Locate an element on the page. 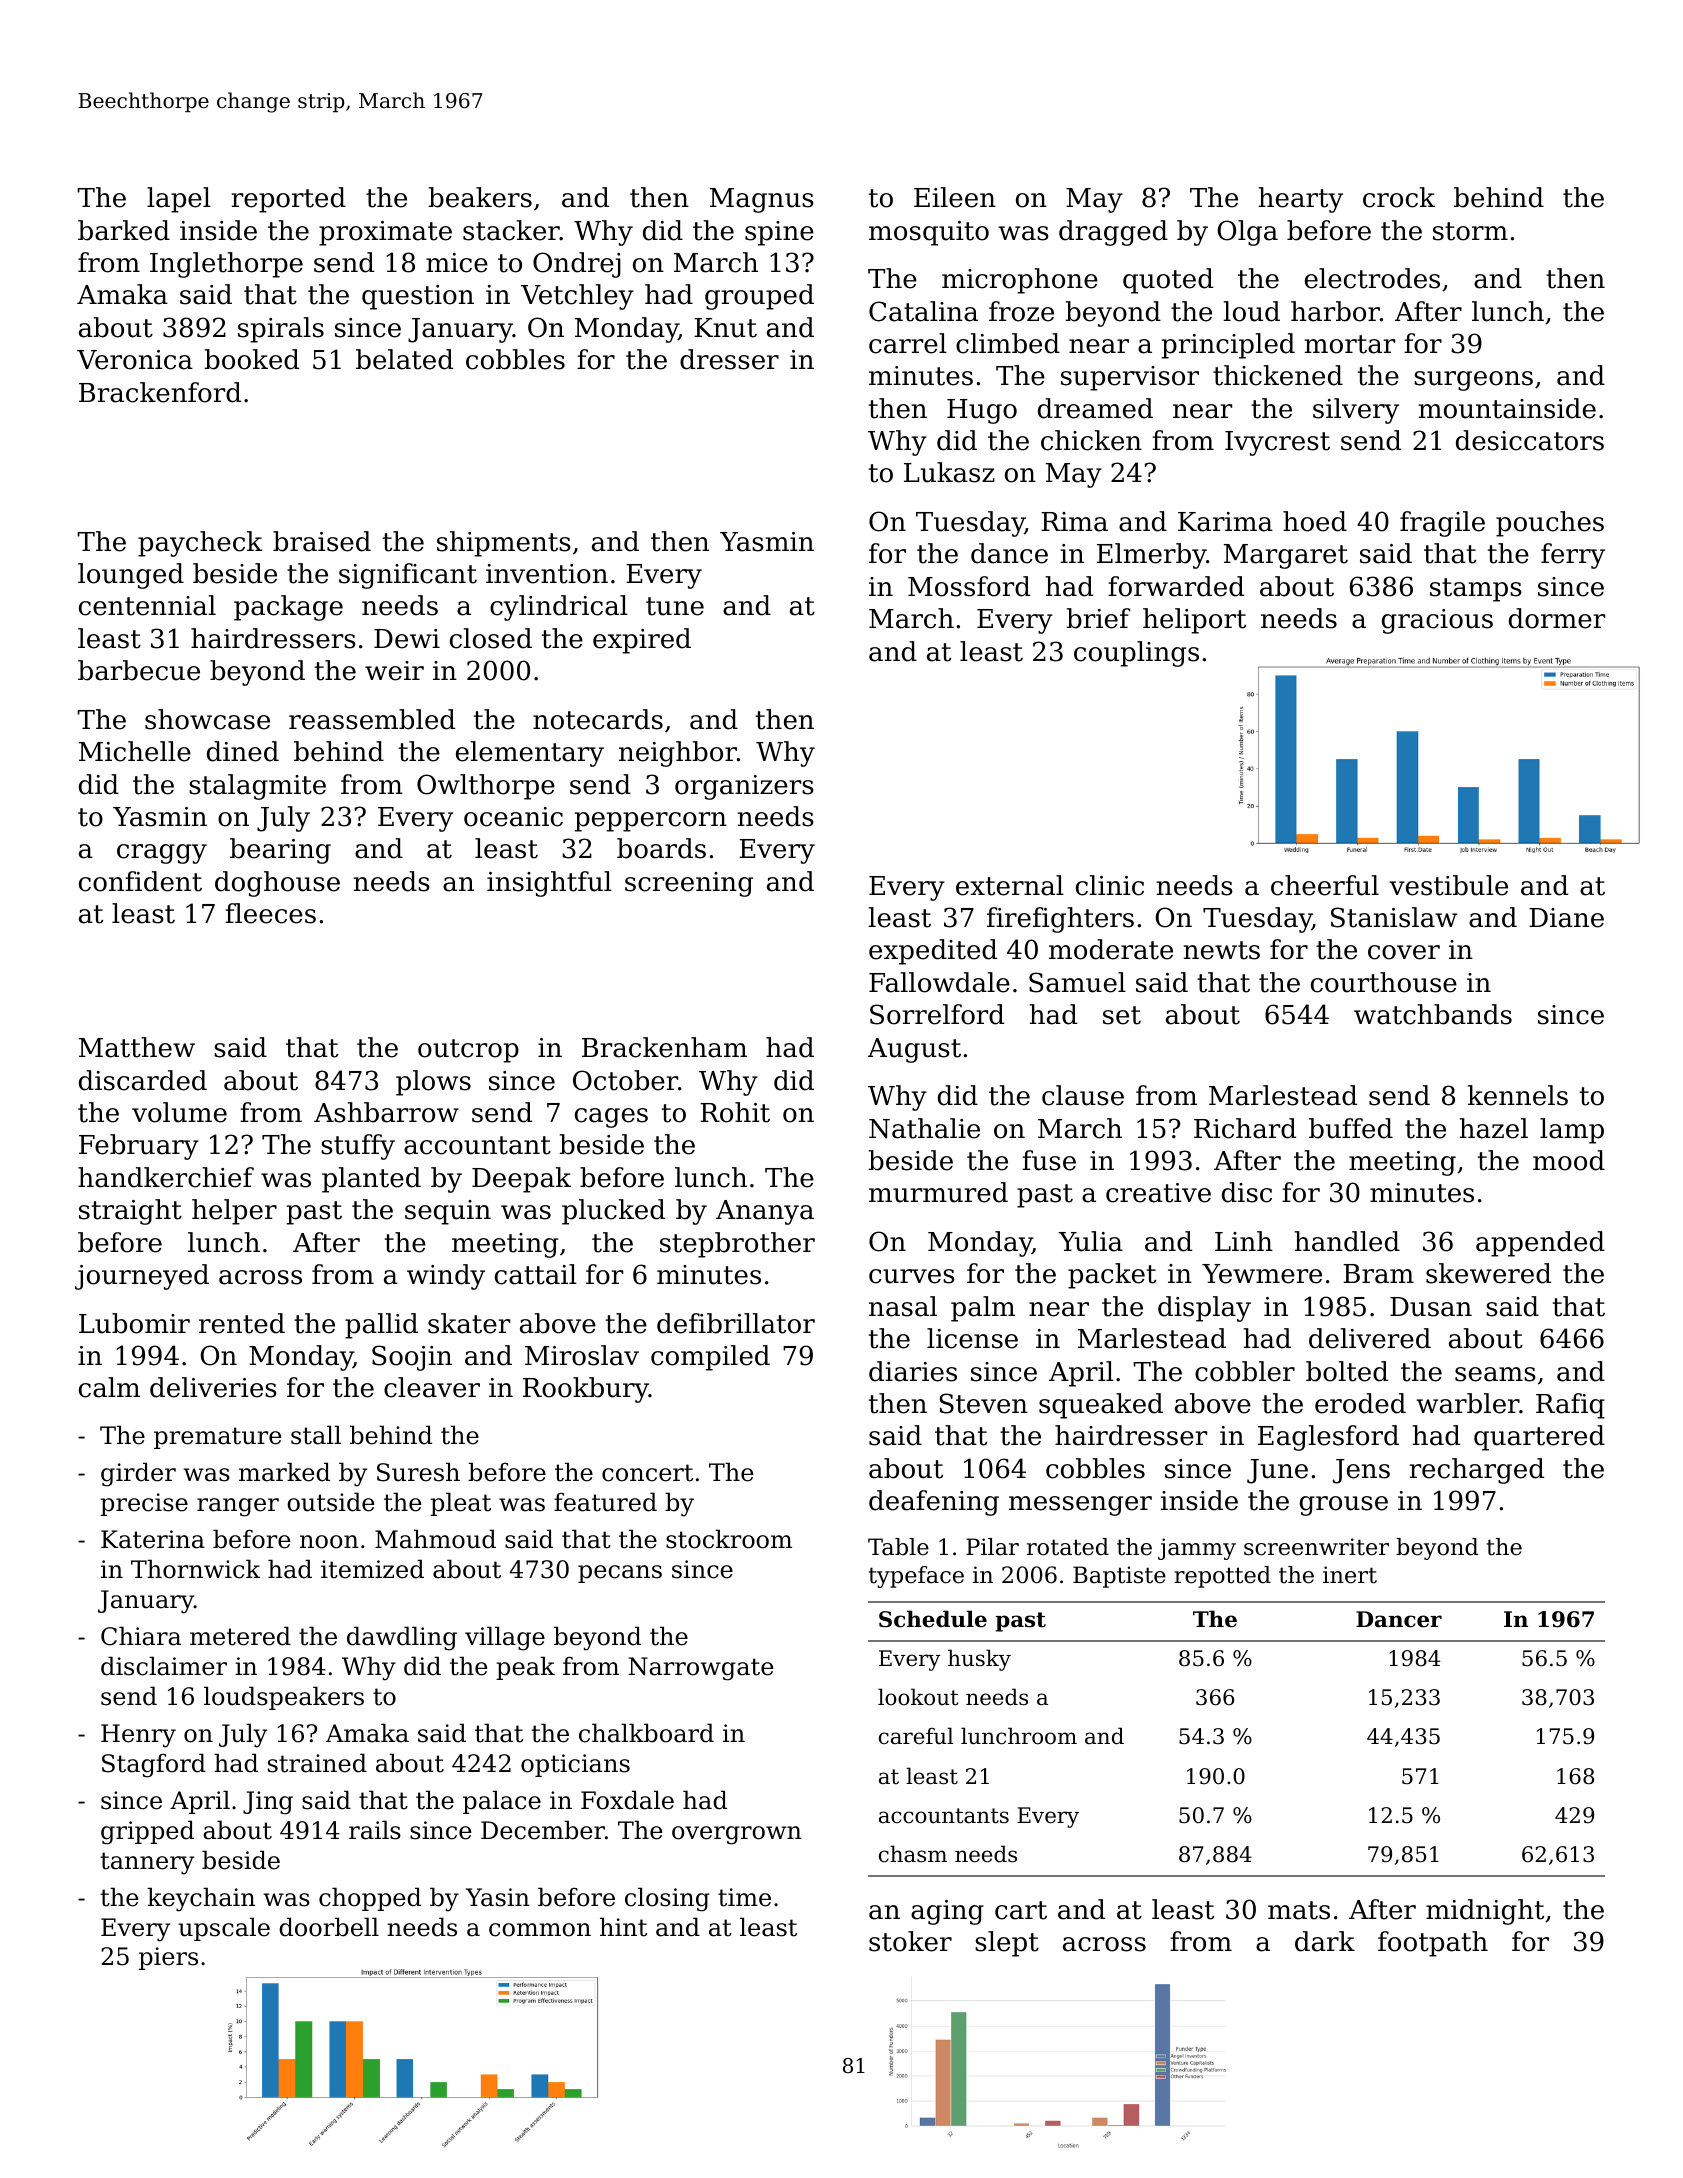 The width and height of the image is (1683, 2178). cheerful is located at coordinates (1325, 885).
